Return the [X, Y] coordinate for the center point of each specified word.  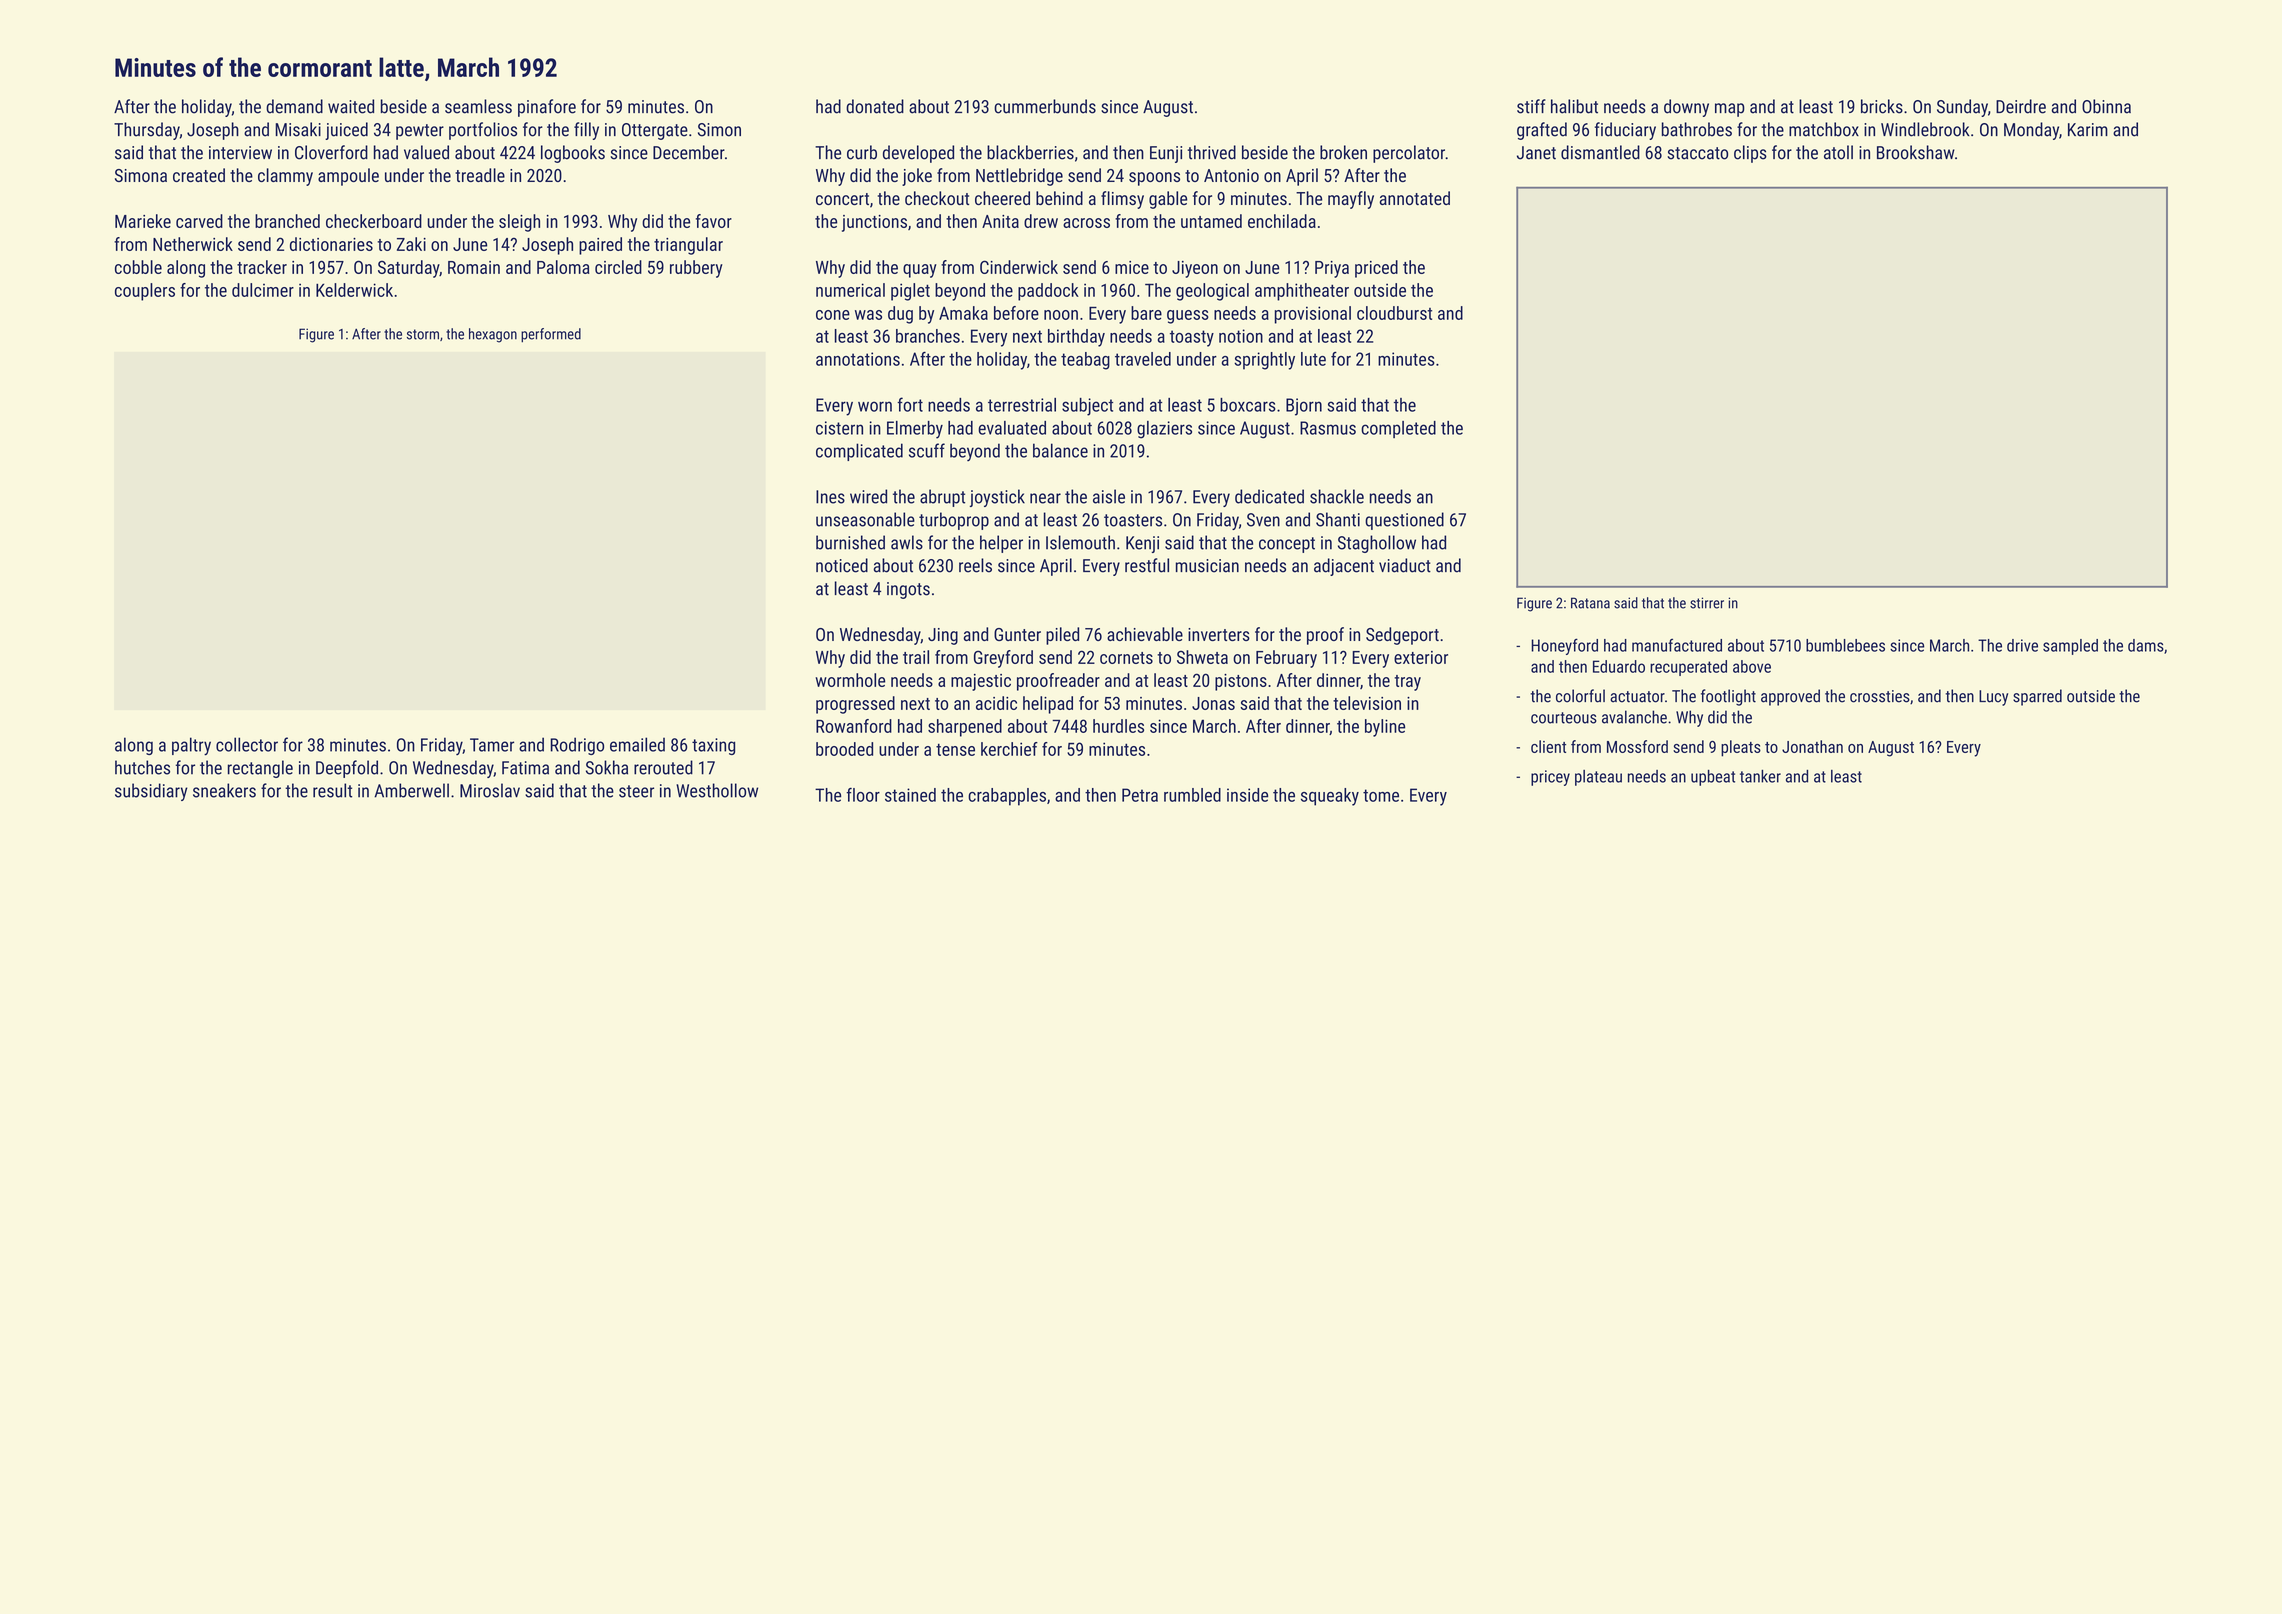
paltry [191, 746]
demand [294, 106]
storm [423, 334]
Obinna [2106, 106]
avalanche [1634, 717]
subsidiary [151, 792]
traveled [1143, 359]
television [1367, 703]
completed [1398, 429]
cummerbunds [1045, 106]
